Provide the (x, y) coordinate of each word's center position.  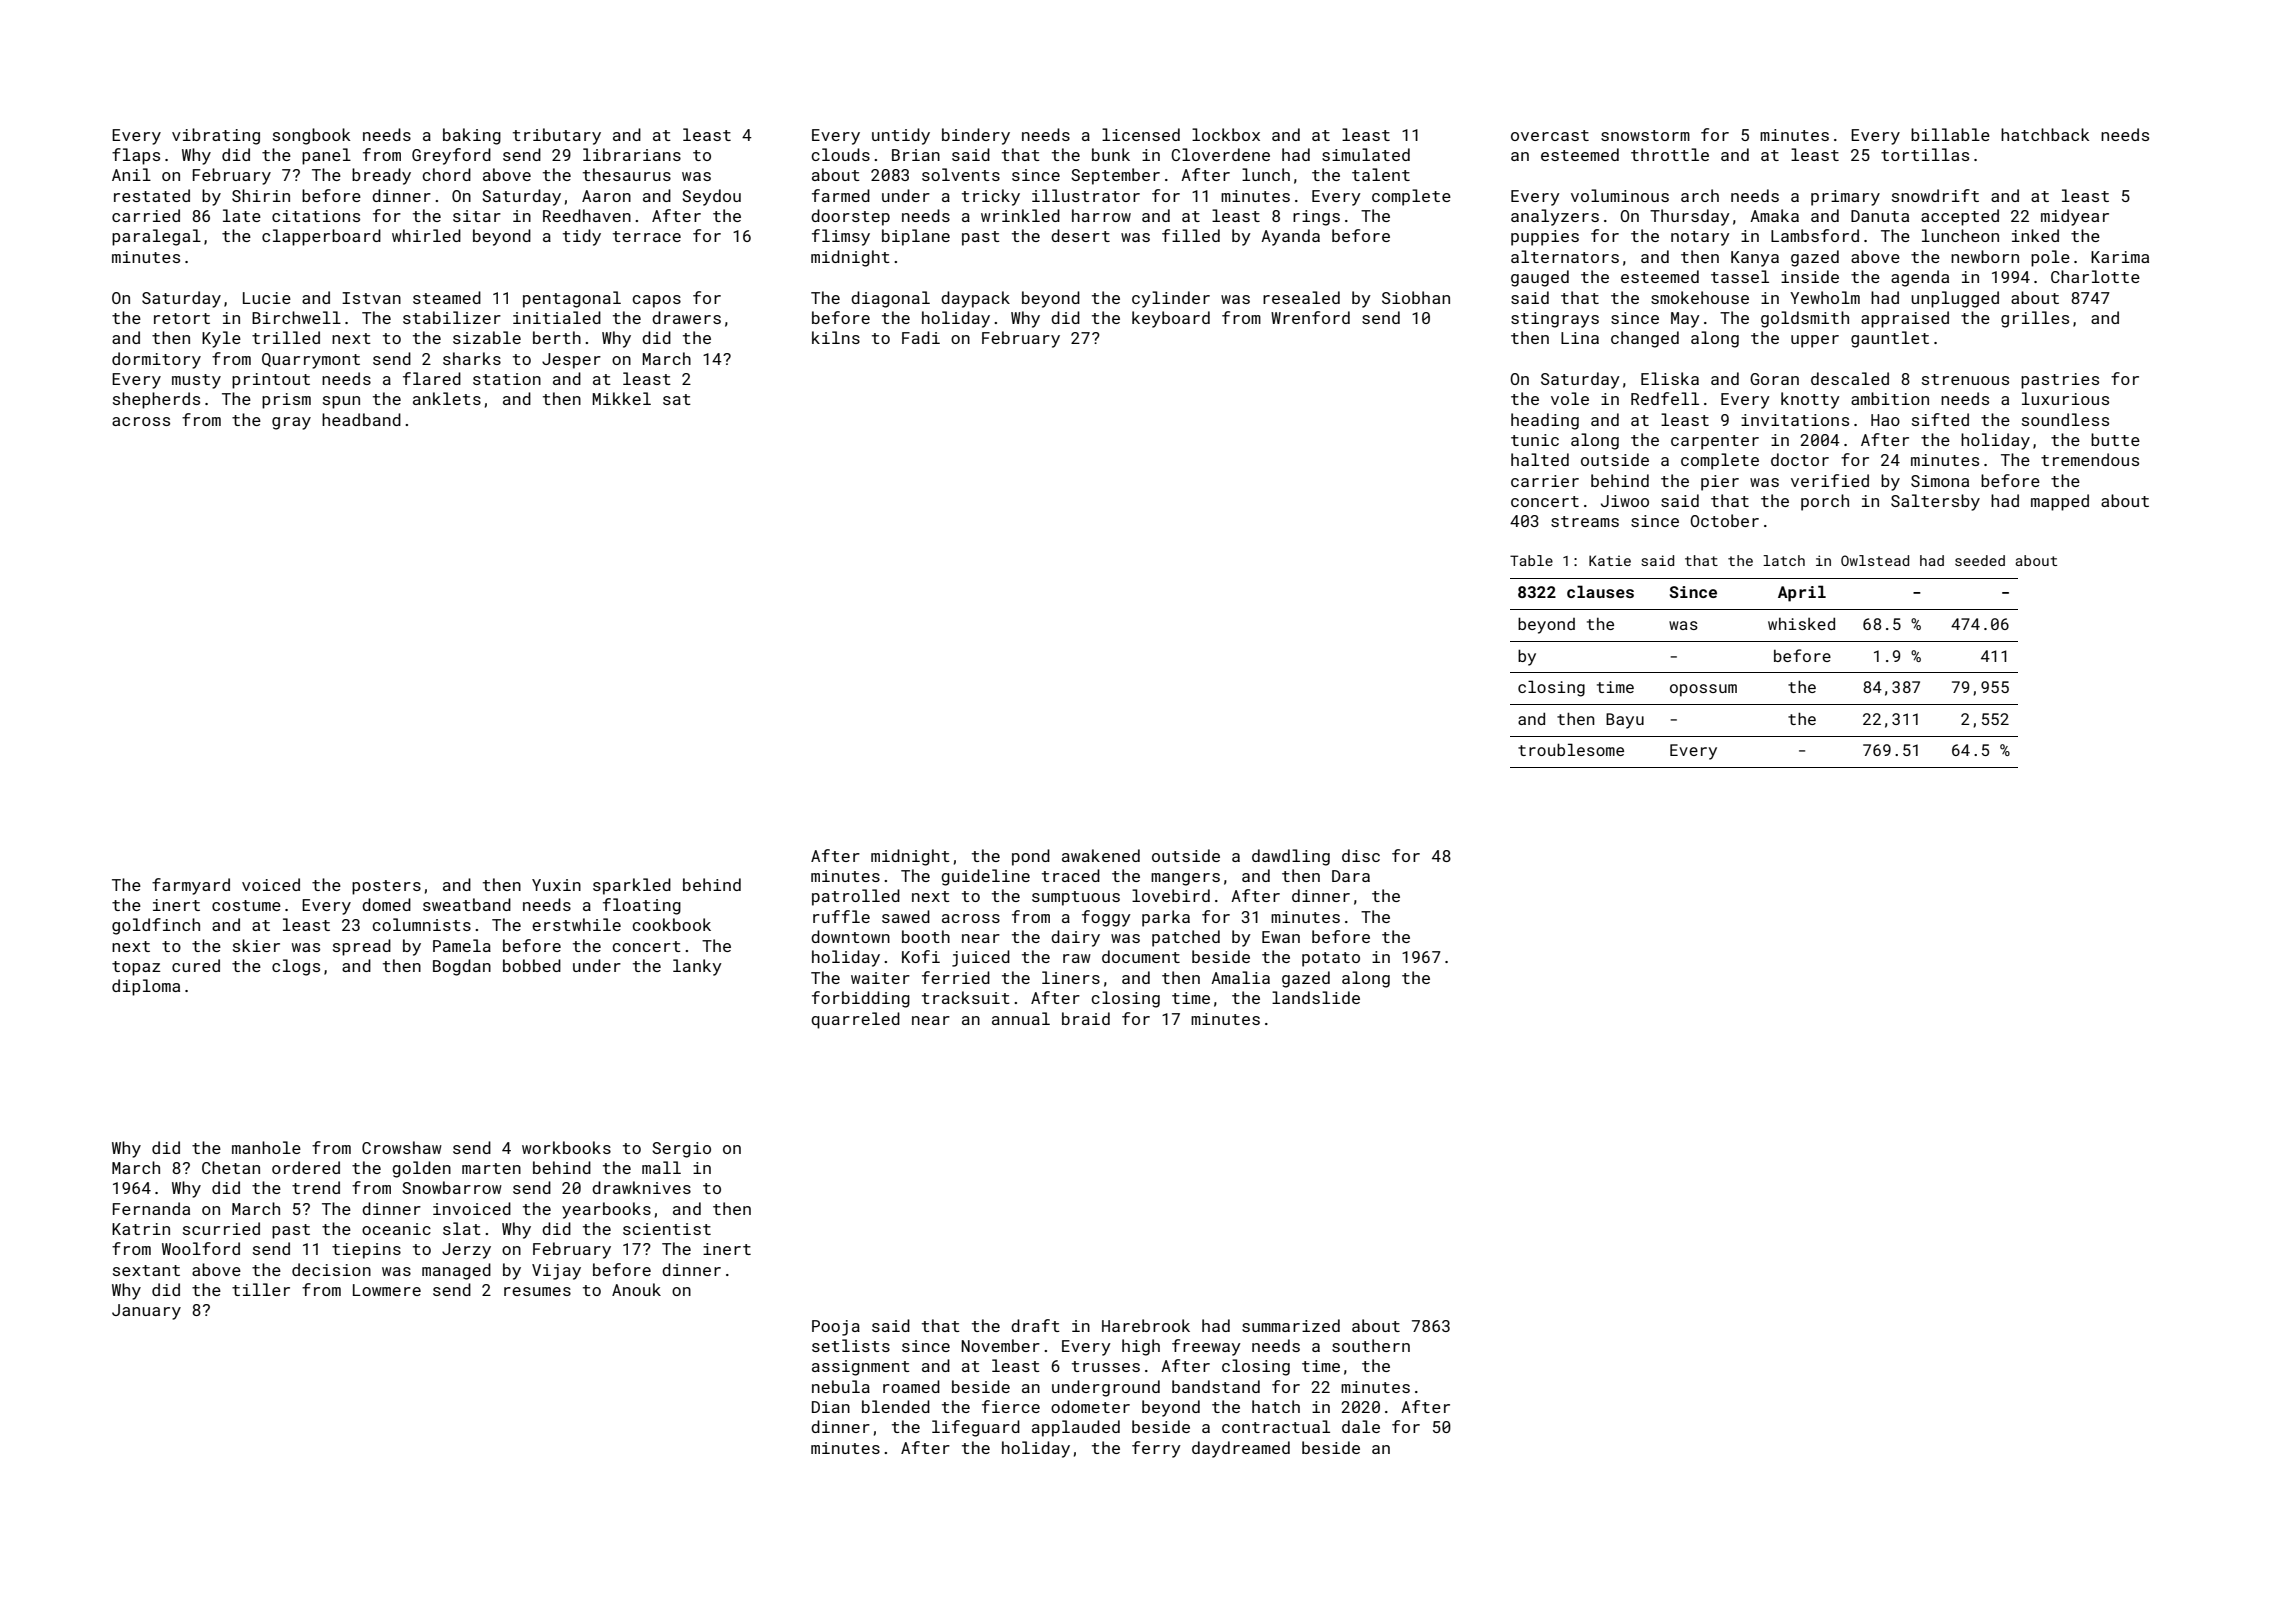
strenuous (1965, 379)
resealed (1301, 297)
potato (1331, 959)
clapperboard (321, 237)
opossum (1703, 690)
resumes (537, 1291)
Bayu (1625, 721)
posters (386, 887)
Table (1531, 560)
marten (491, 1168)
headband (361, 419)
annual (1021, 1018)
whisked (1801, 624)
